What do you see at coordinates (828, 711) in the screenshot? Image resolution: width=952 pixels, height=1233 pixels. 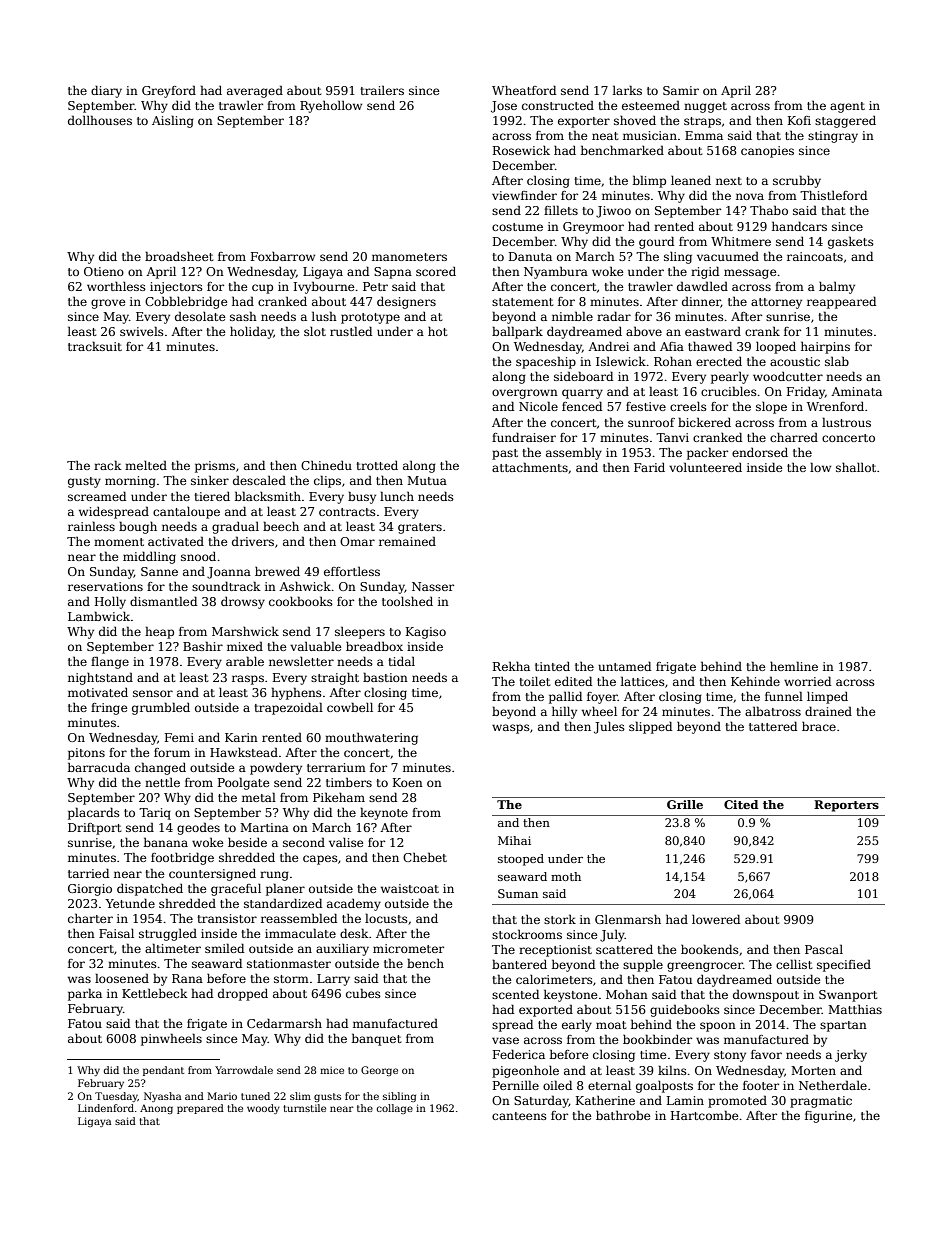 I see `drained` at bounding box center [828, 711].
